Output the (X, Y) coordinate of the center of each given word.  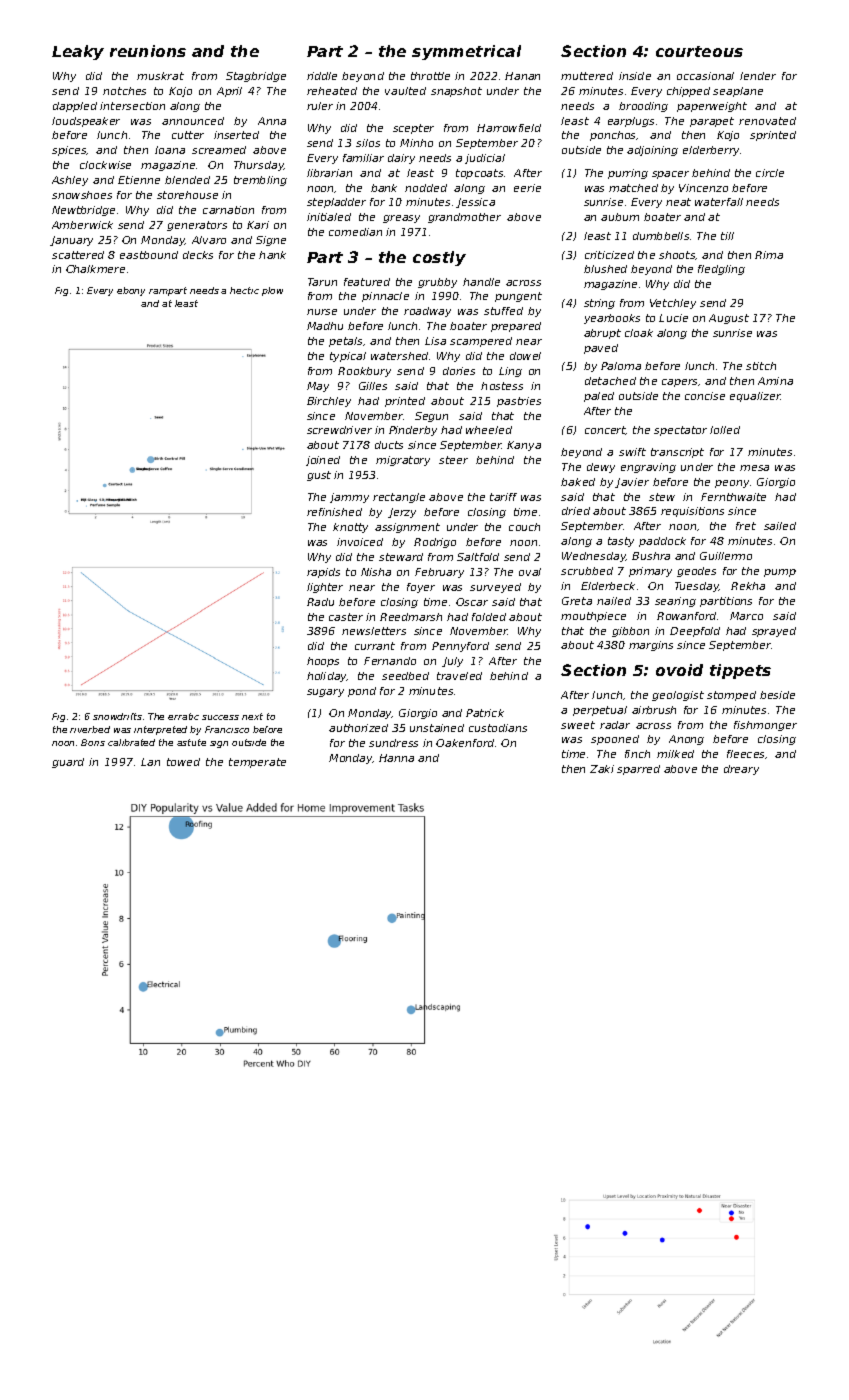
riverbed (90, 729)
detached (610, 381)
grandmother (464, 218)
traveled (459, 676)
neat (678, 202)
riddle (322, 76)
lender (758, 76)
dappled (75, 107)
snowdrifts (117, 716)
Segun (431, 417)
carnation (228, 210)
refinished (334, 512)
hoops (323, 662)
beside (777, 695)
